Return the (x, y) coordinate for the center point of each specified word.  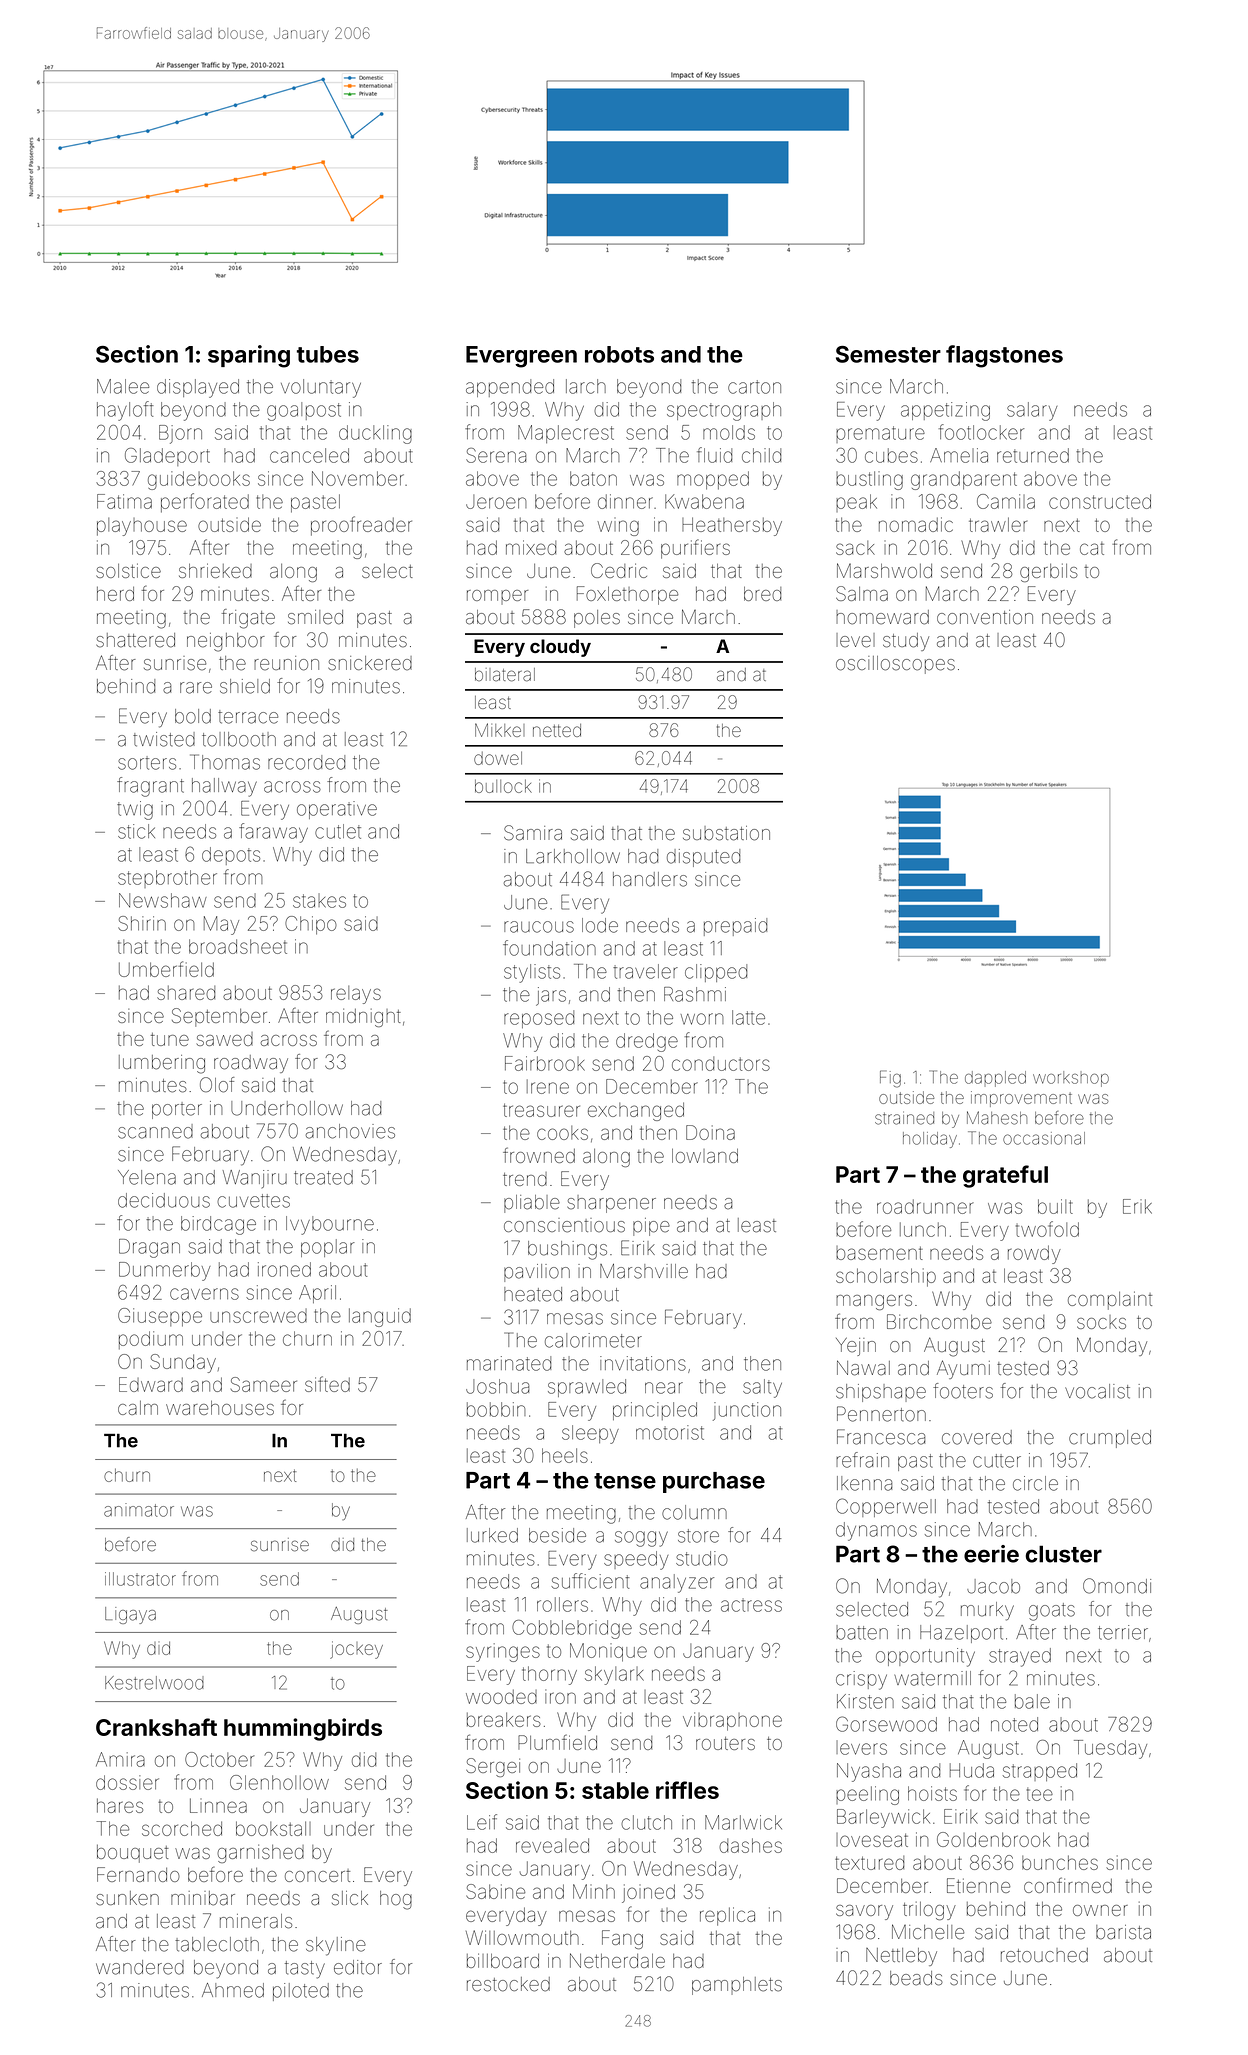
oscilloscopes (895, 665)
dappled (995, 1079)
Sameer (264, 1384)
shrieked (215, 570)
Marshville (644, 1271)
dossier (127, 1782)
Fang (622, 1939)
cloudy (560, 648)
